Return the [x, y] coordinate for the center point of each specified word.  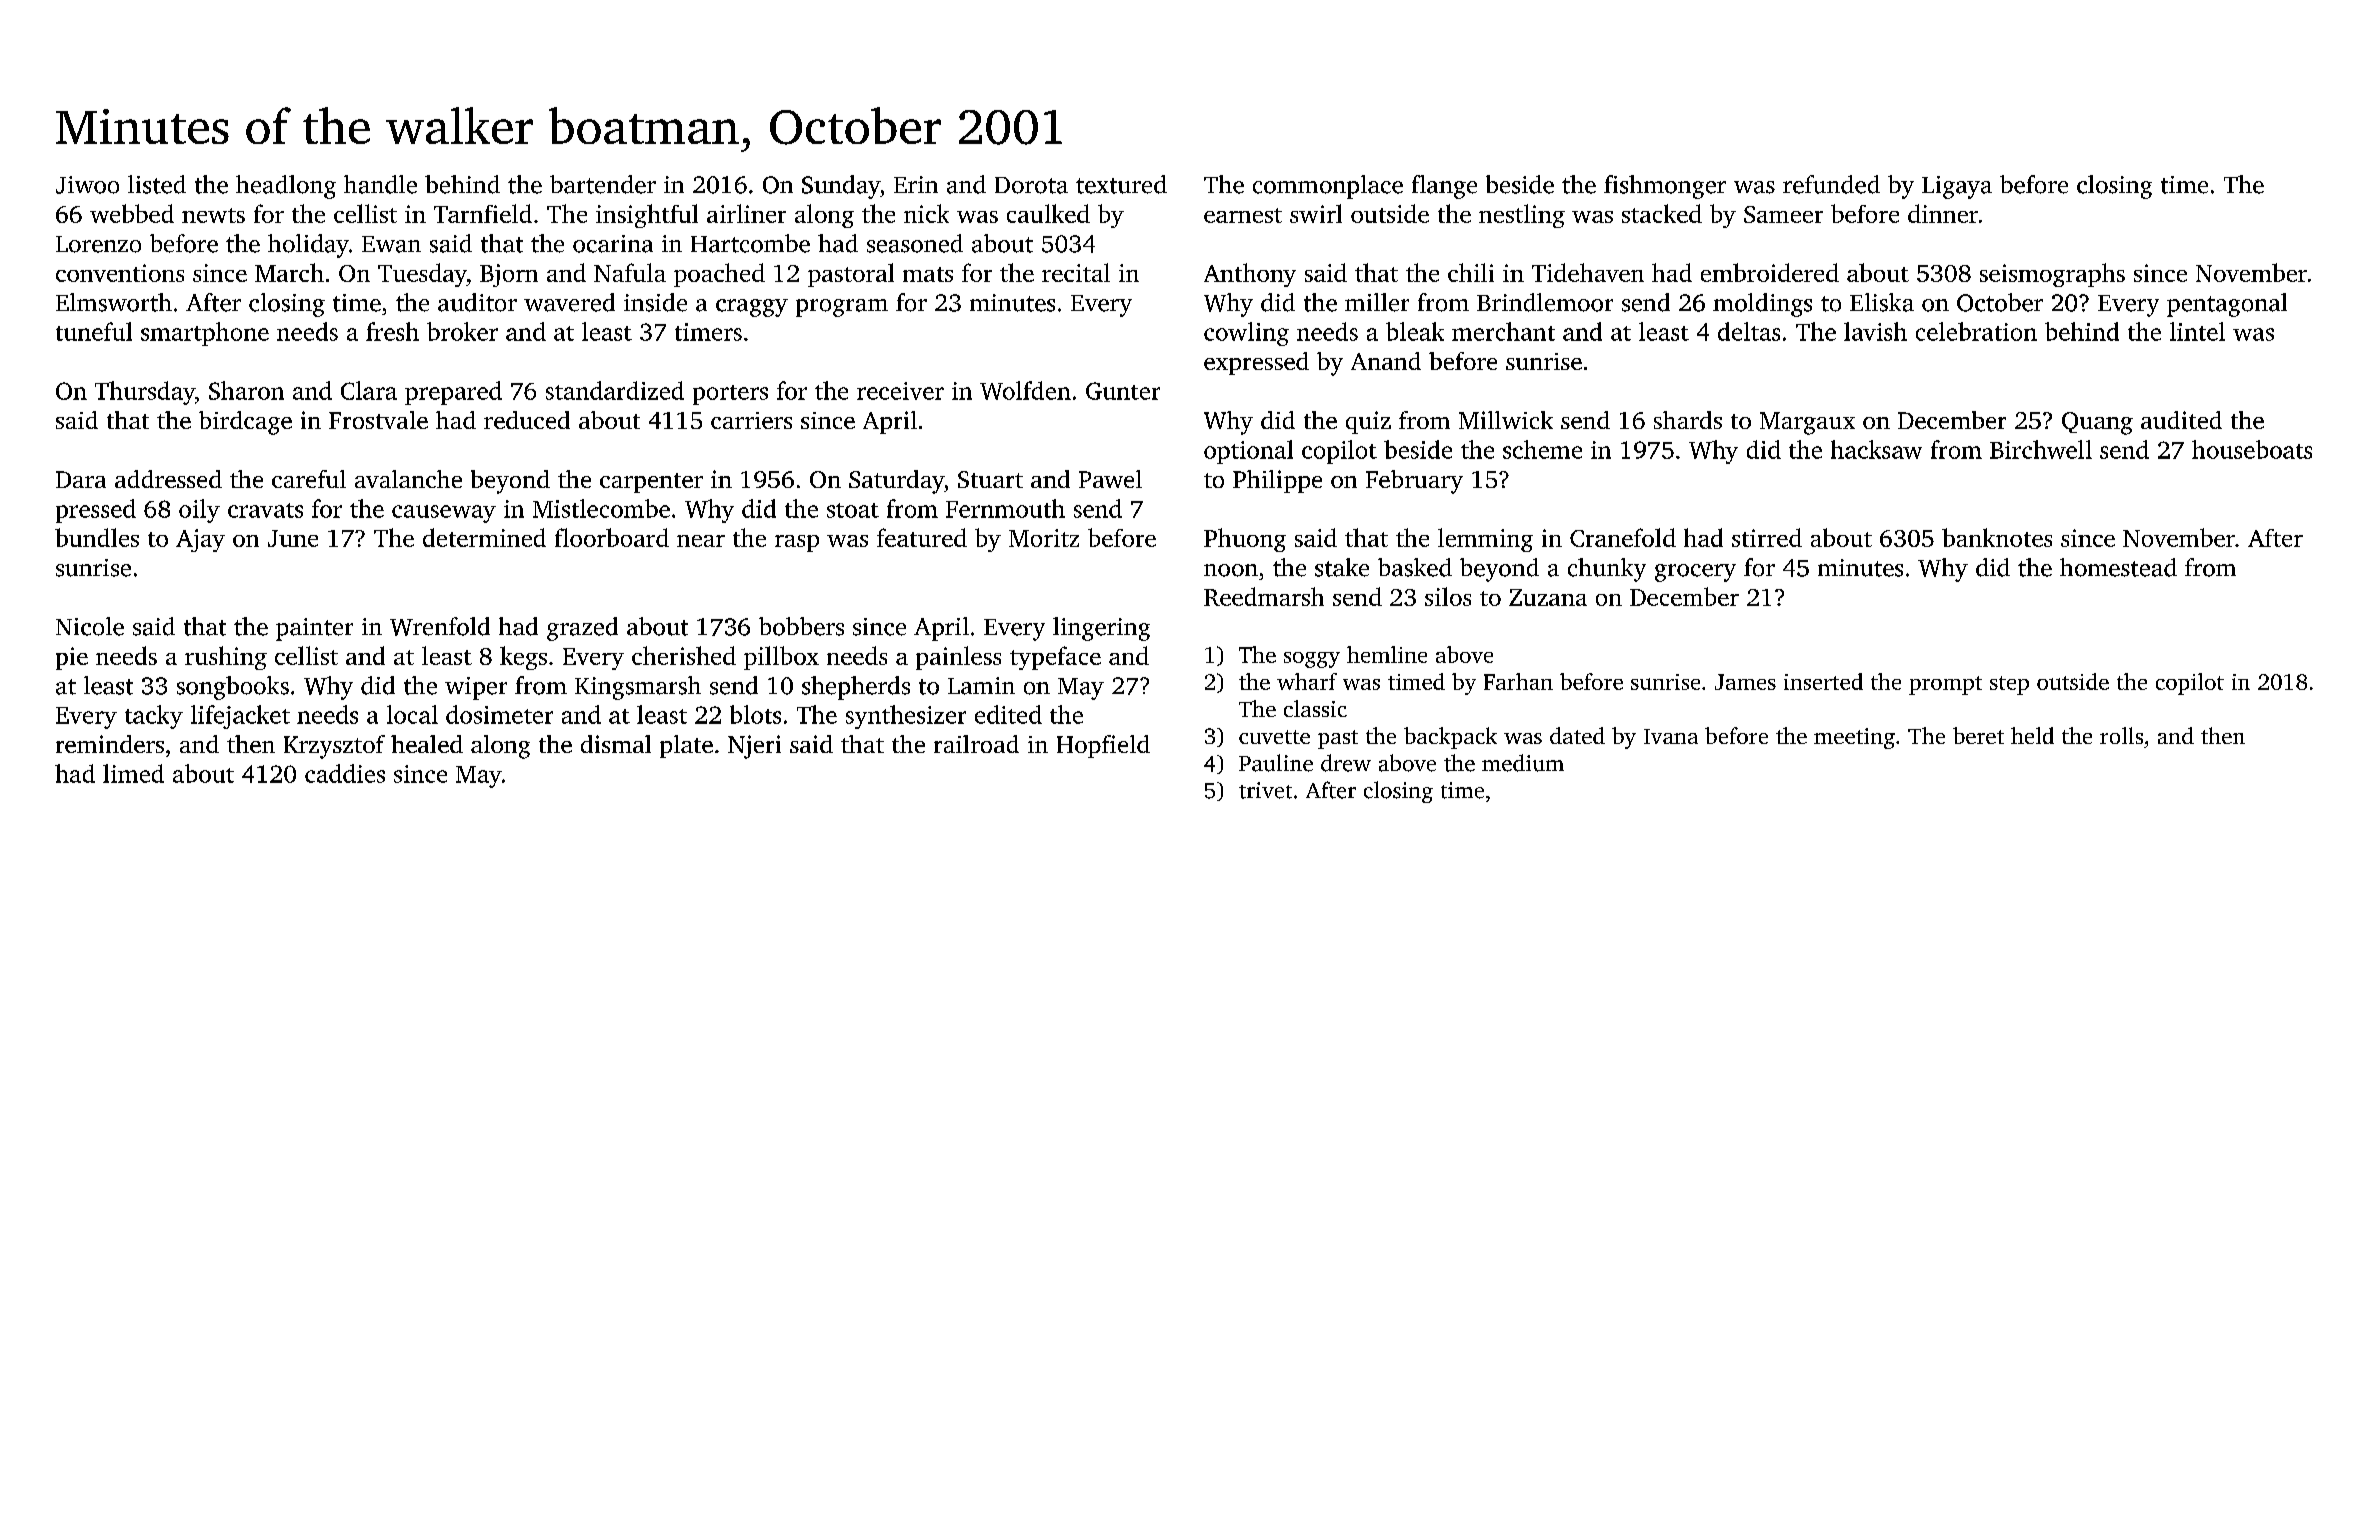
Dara [81, 479]
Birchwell [2041, 449]
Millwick [1506, 420]
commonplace [1328, 187]
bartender [603, 184]
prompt [1945, 685]
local [412, 714]
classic [1315, 708]
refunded [1831, 184]
